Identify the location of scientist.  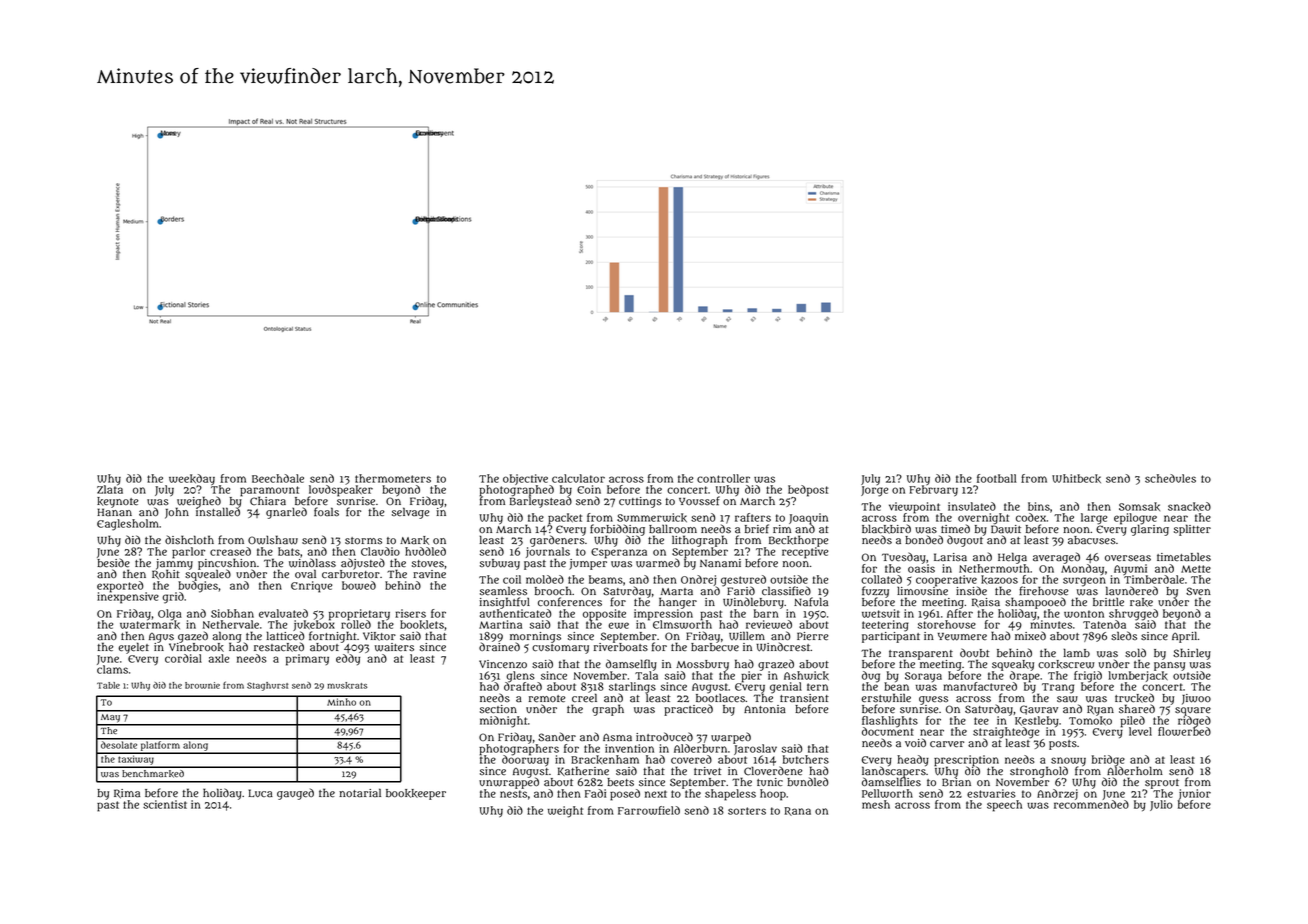
(165, 804).
